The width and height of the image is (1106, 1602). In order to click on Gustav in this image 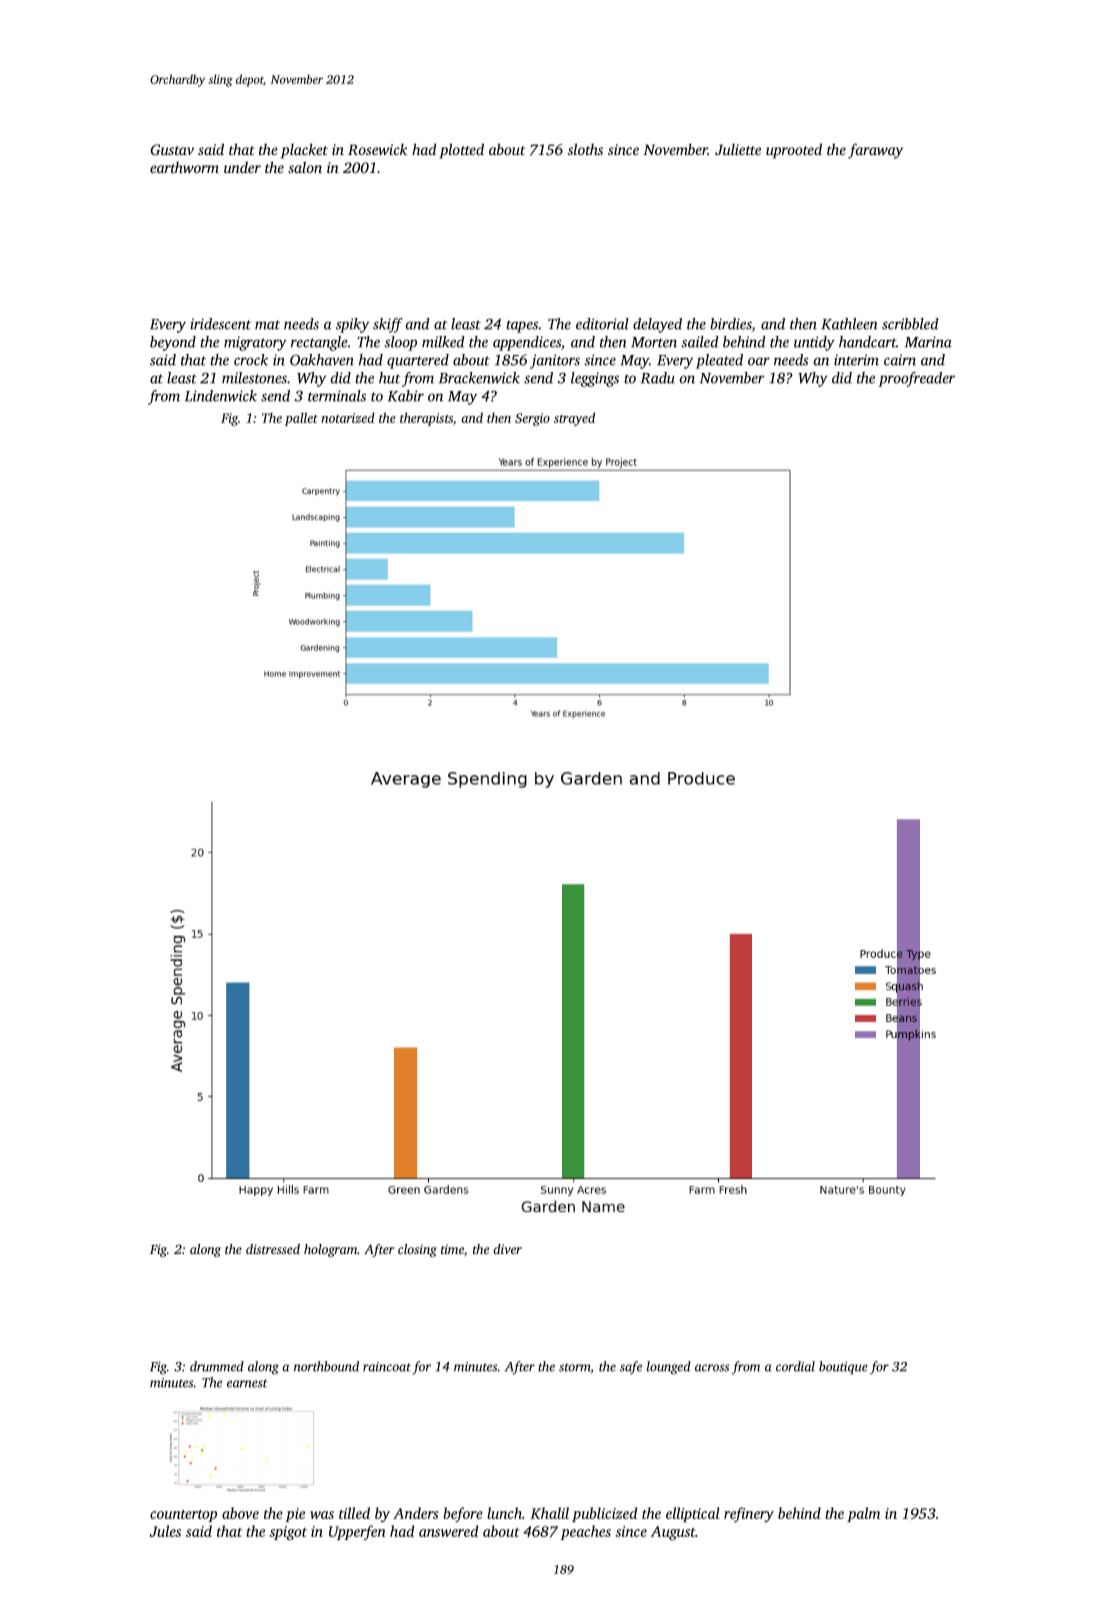, I will do `click(172, 149)`.
